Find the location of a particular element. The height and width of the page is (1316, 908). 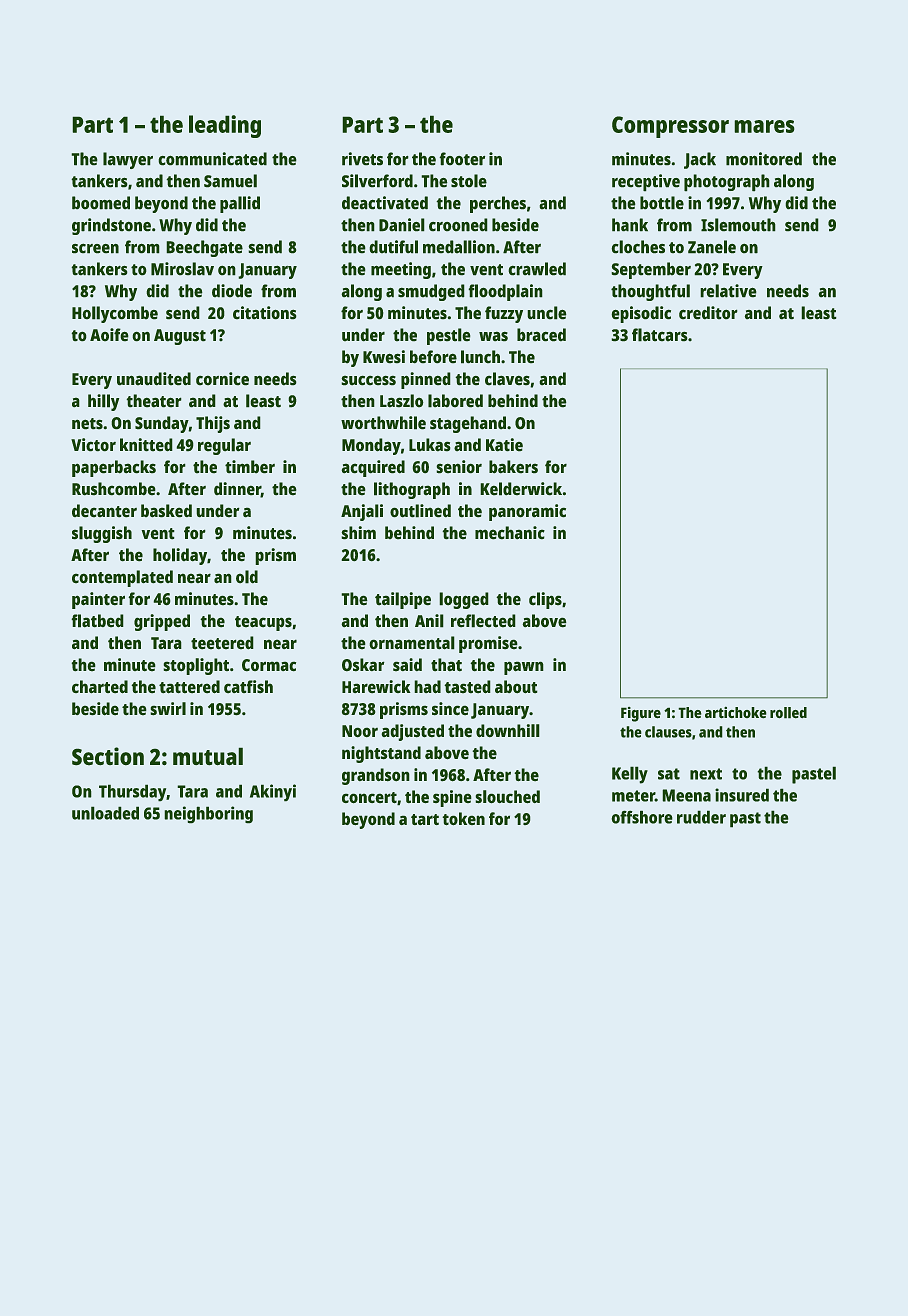

promise is located at coordinates (488, 644).
